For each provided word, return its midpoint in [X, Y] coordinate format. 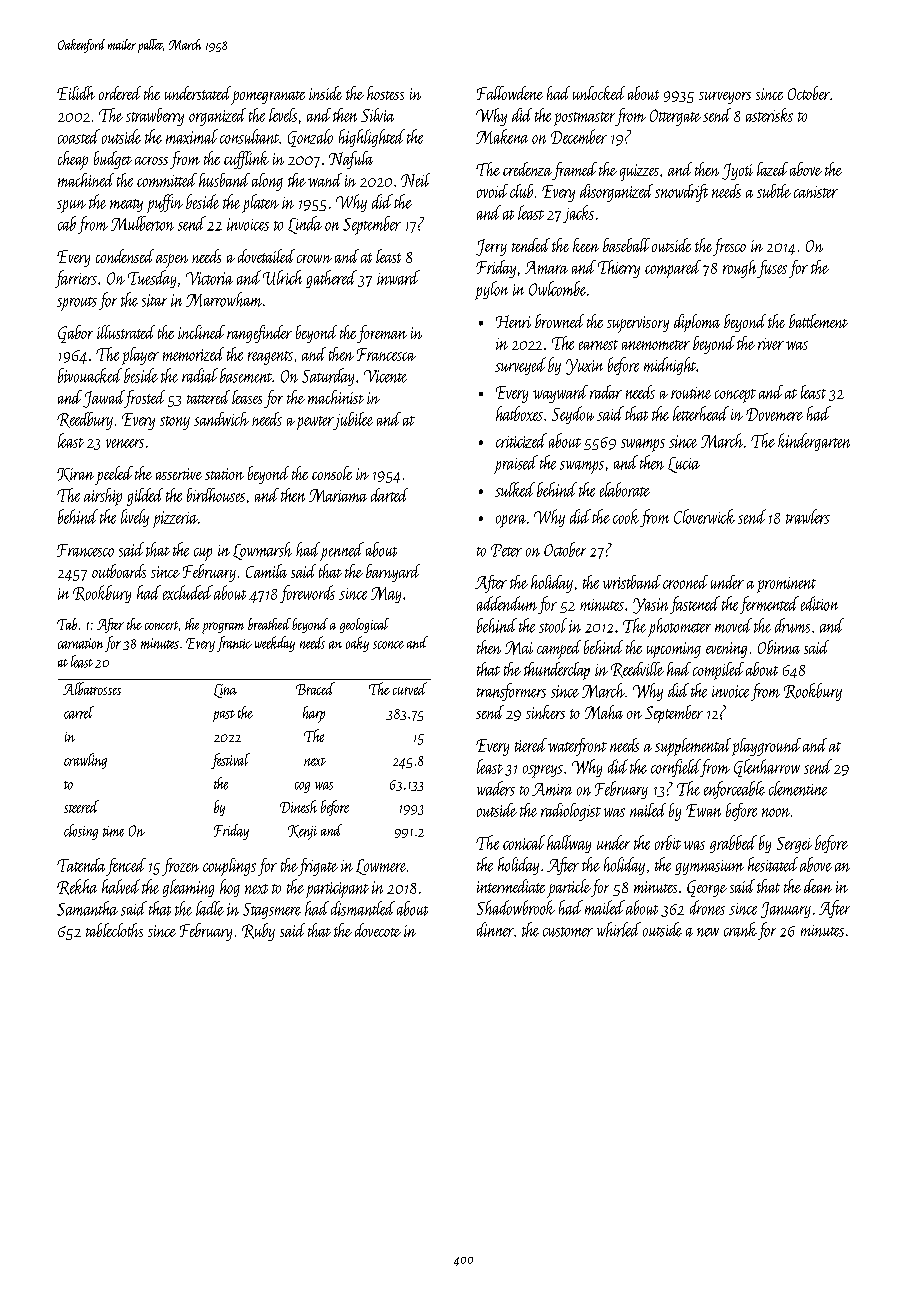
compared [673, 269]
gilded [145, 497]
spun [71, 206]
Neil [415, 180]
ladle [210, 908]
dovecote [378, 930]
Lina [225, 691]
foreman [382, 334]
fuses [772, 269]
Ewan [703, 810]
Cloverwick [704, 516]
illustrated [126, 332]
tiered [531, 745]
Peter [506, 550]
